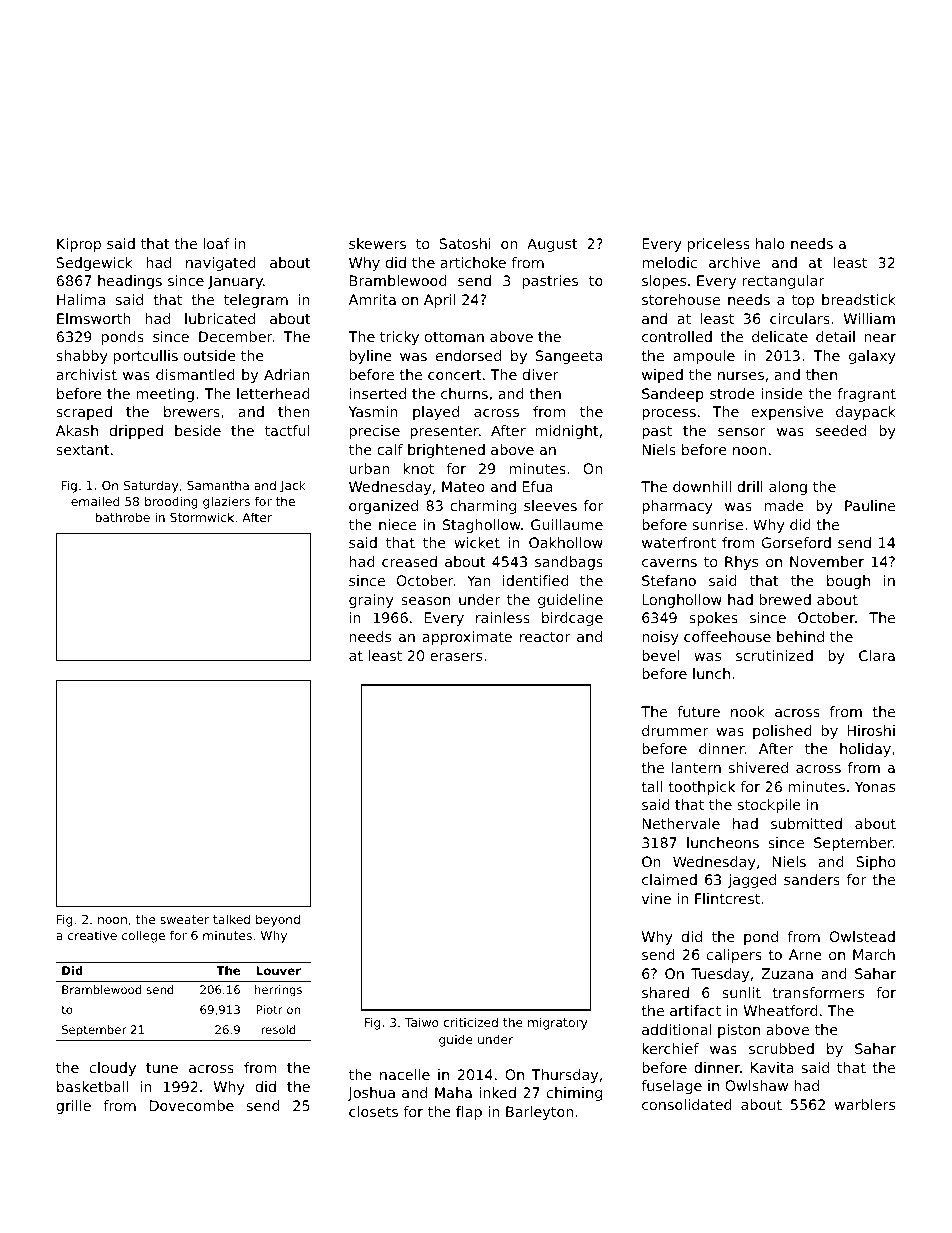 The height and width of the image is (1233, 952). I want to click on sensor, so click(741, 432).
